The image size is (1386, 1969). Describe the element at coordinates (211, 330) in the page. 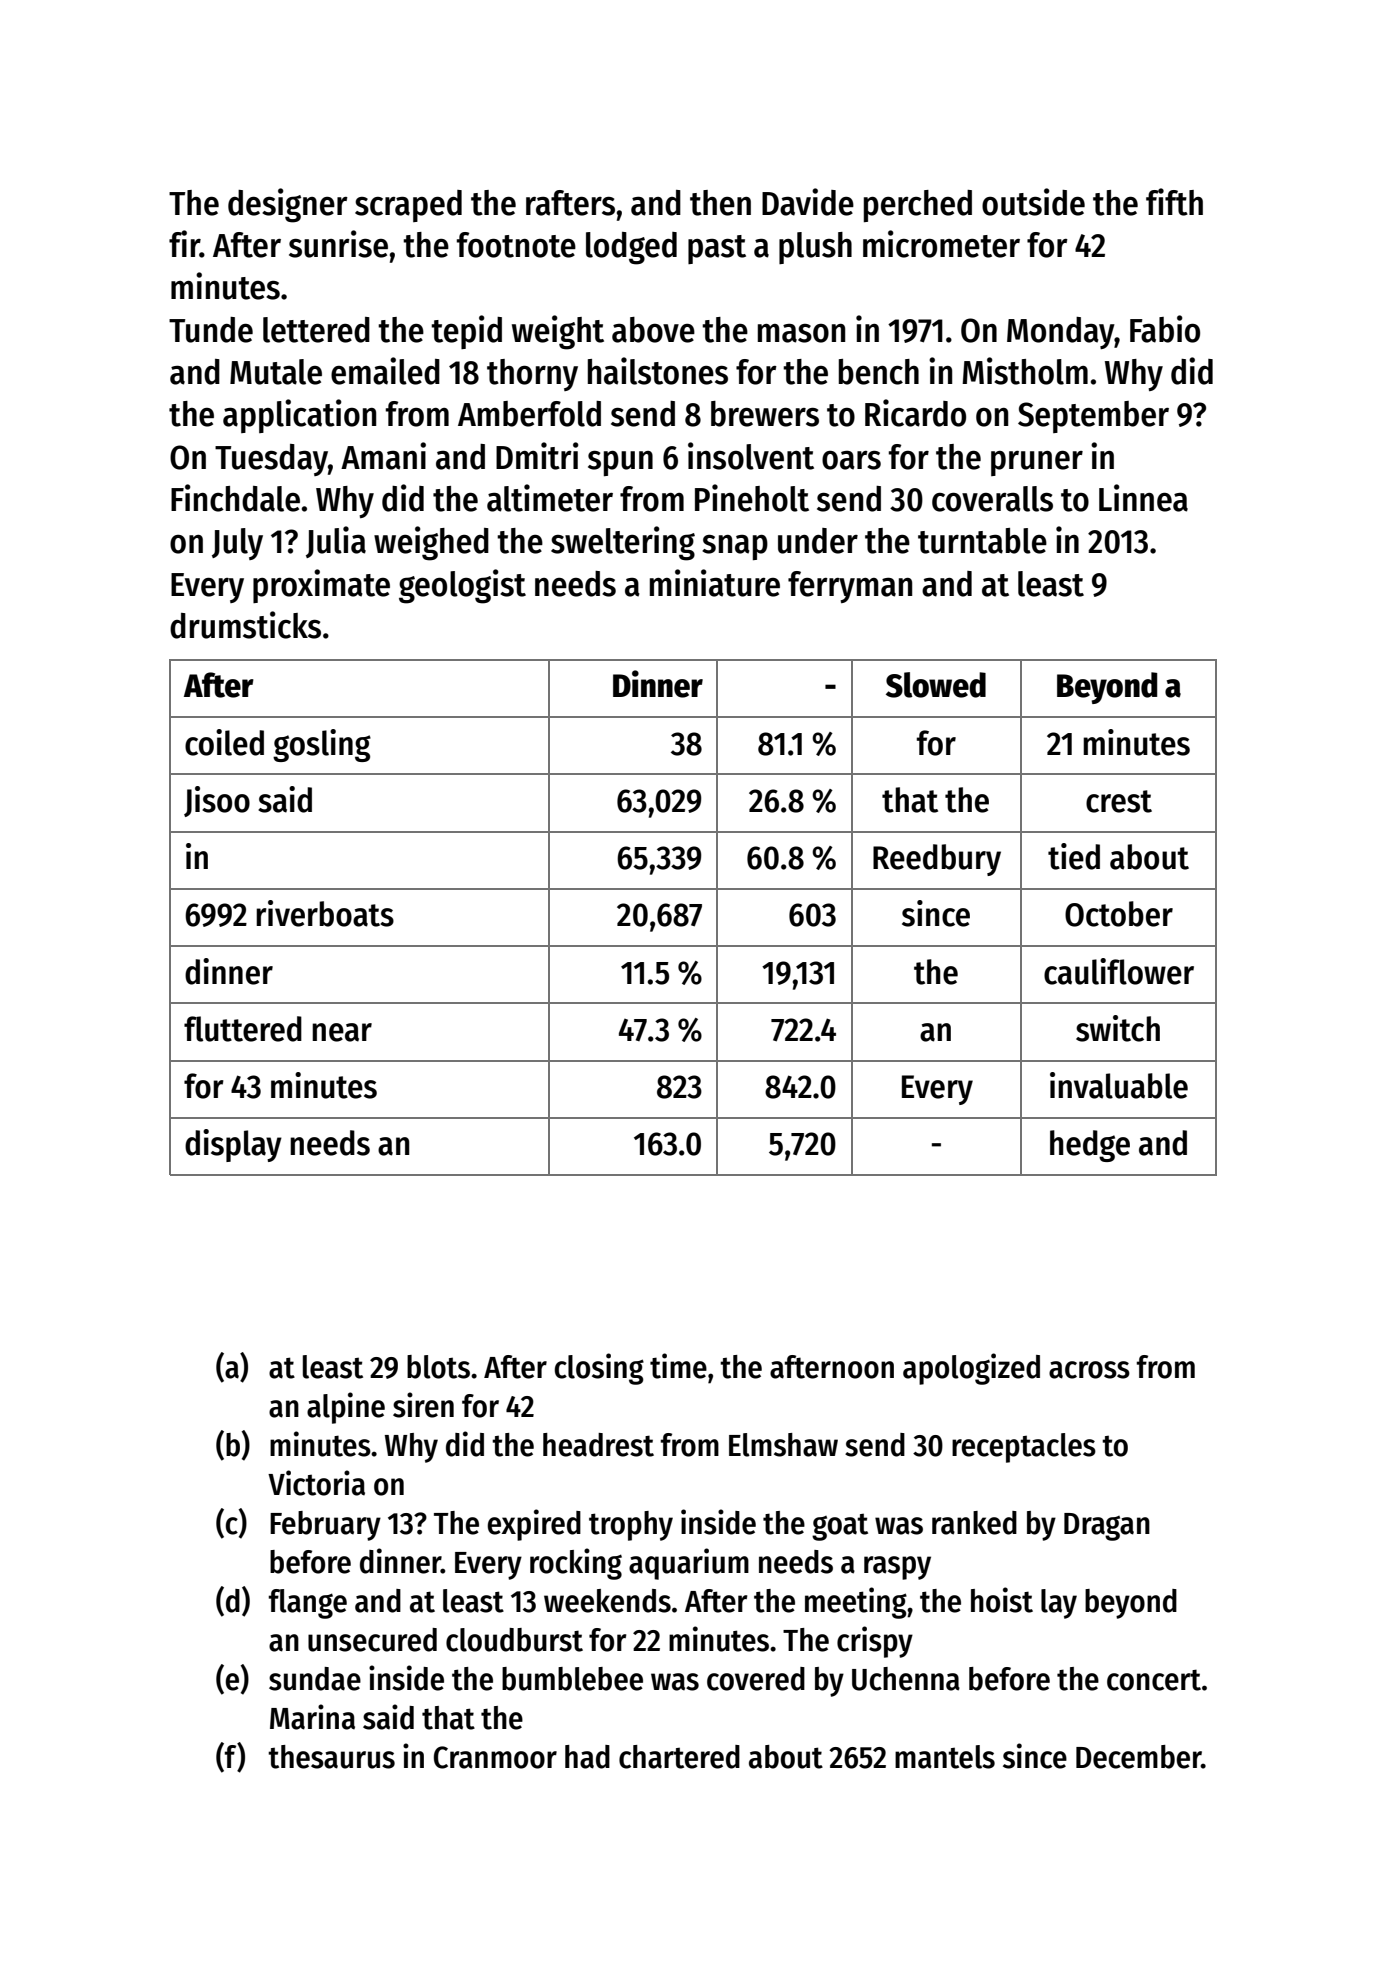

I see `Tunde` at that location.
